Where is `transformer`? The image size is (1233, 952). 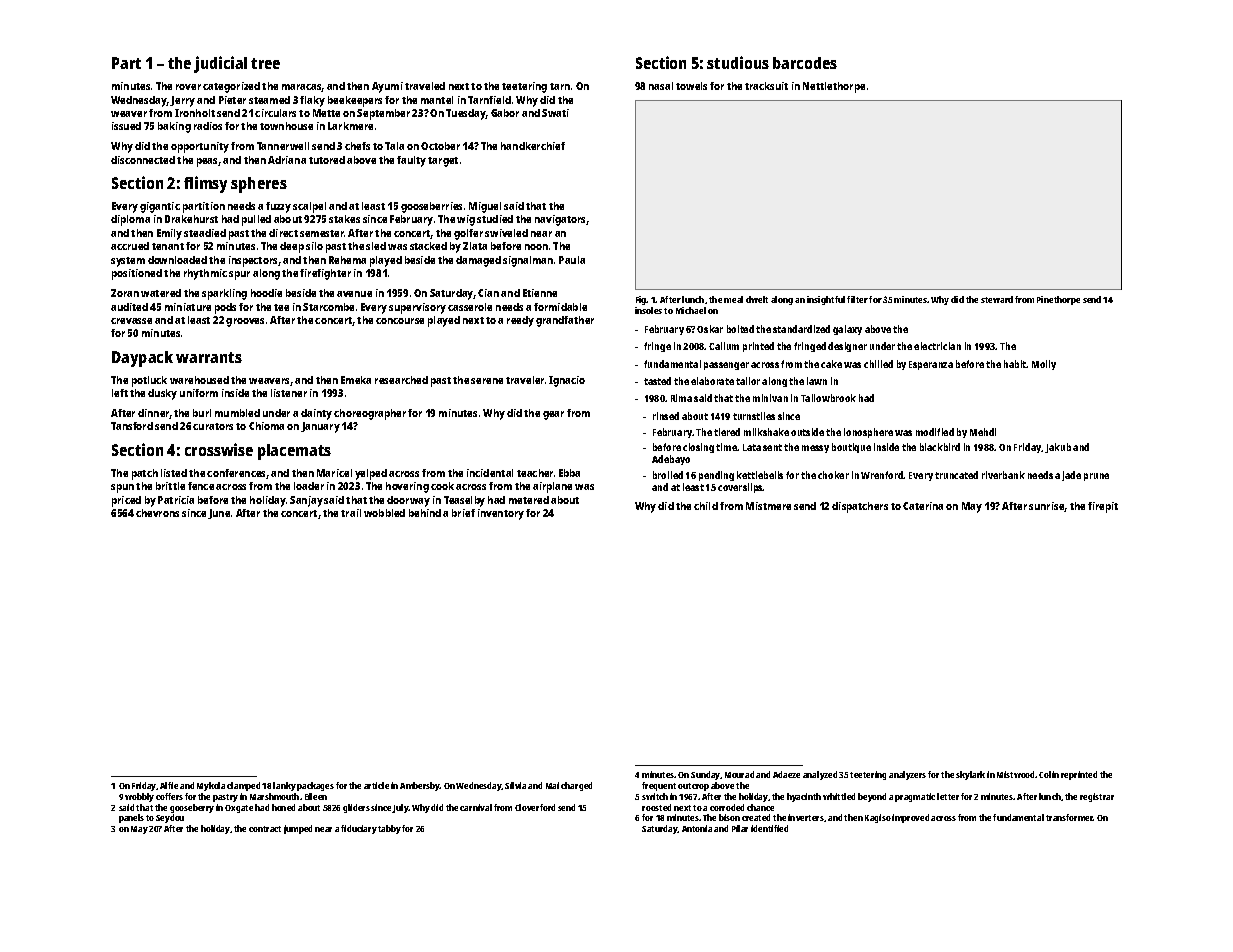 transformer is located at coordinates (1070, 817).
